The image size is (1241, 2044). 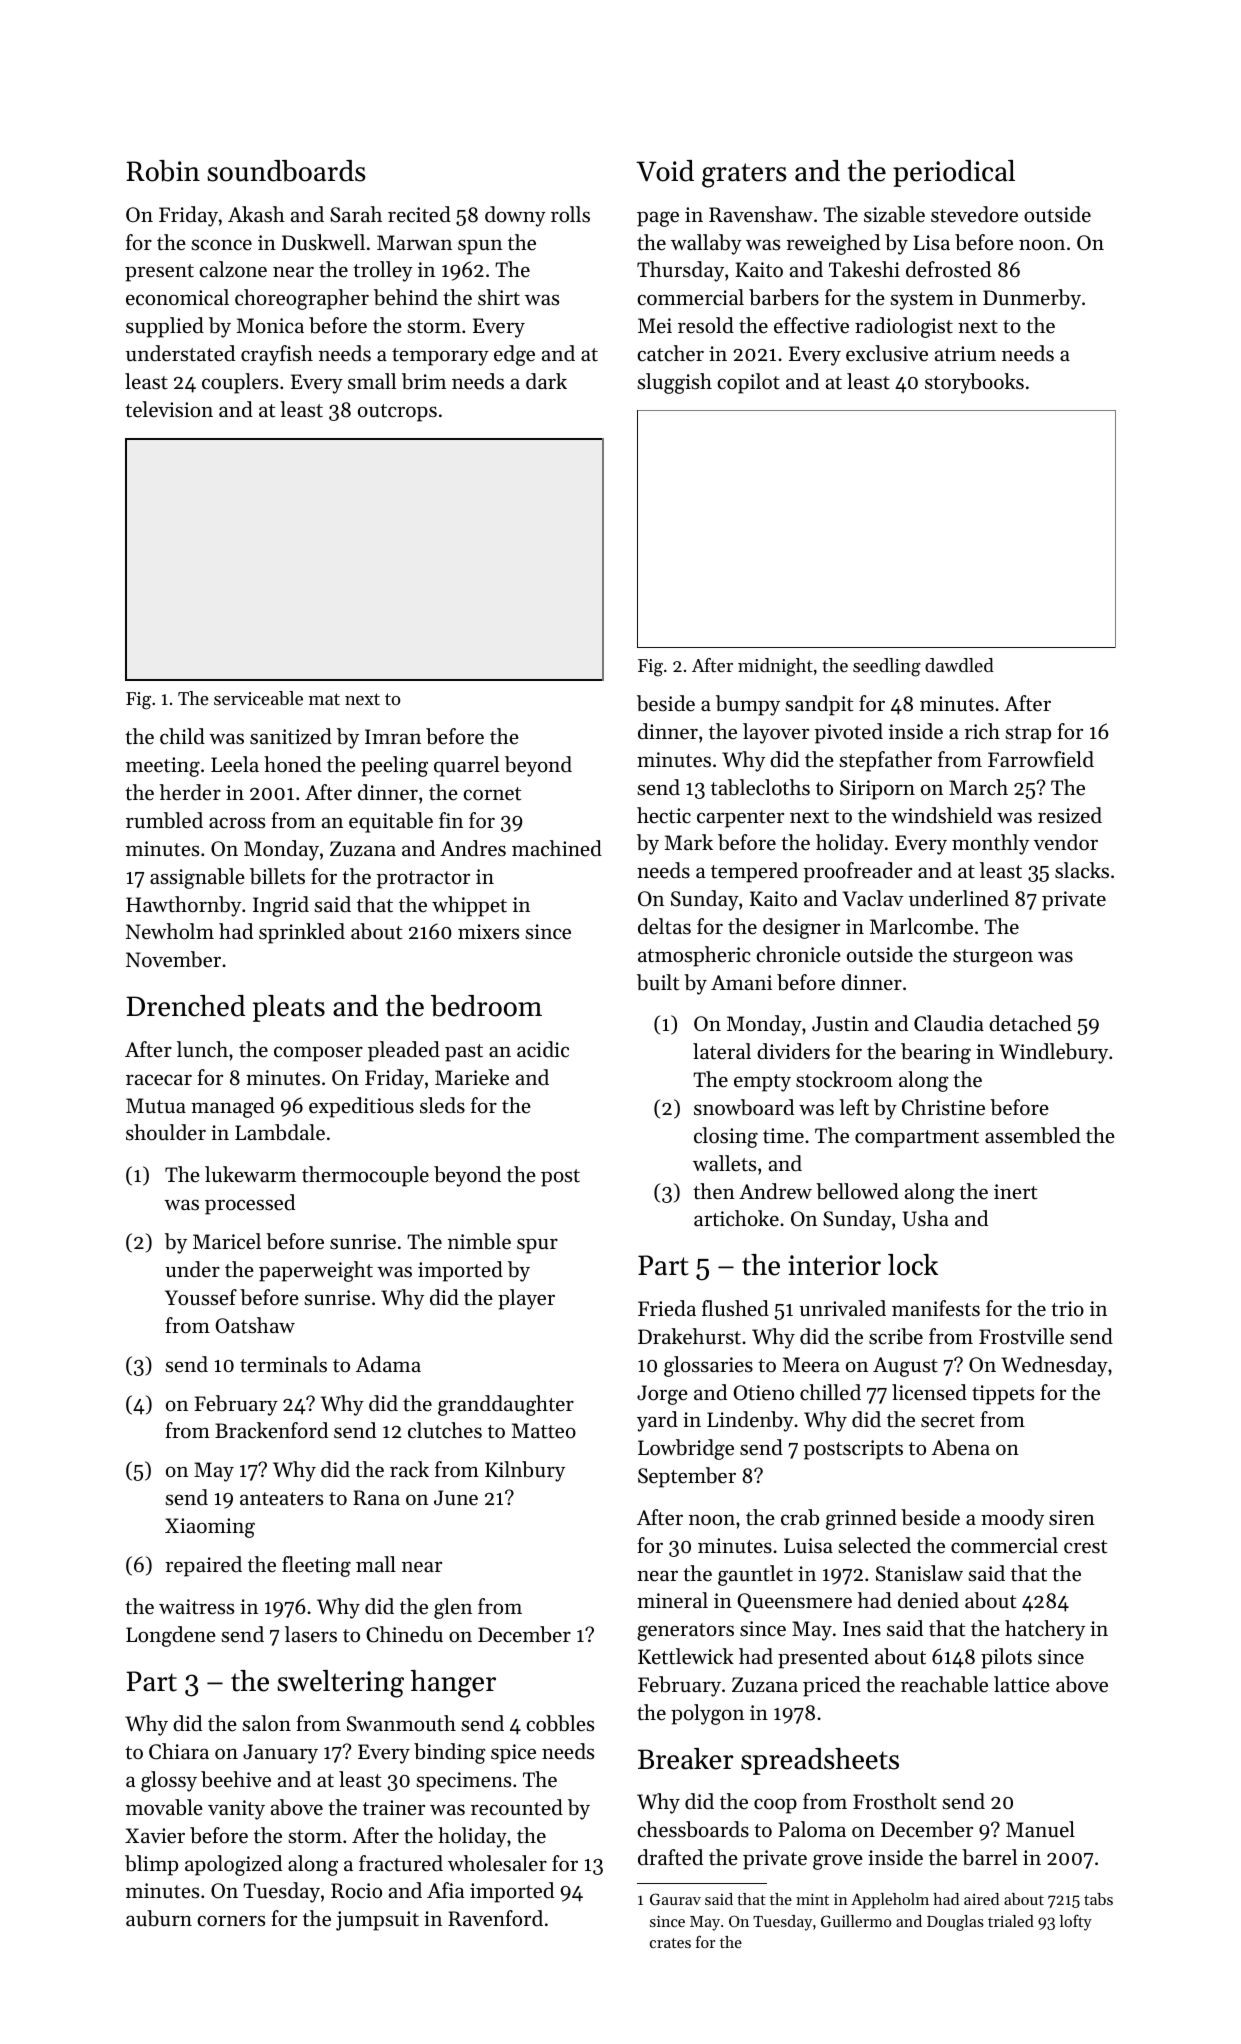 I want to click on tabs, so click(x=1098, y=1899).
